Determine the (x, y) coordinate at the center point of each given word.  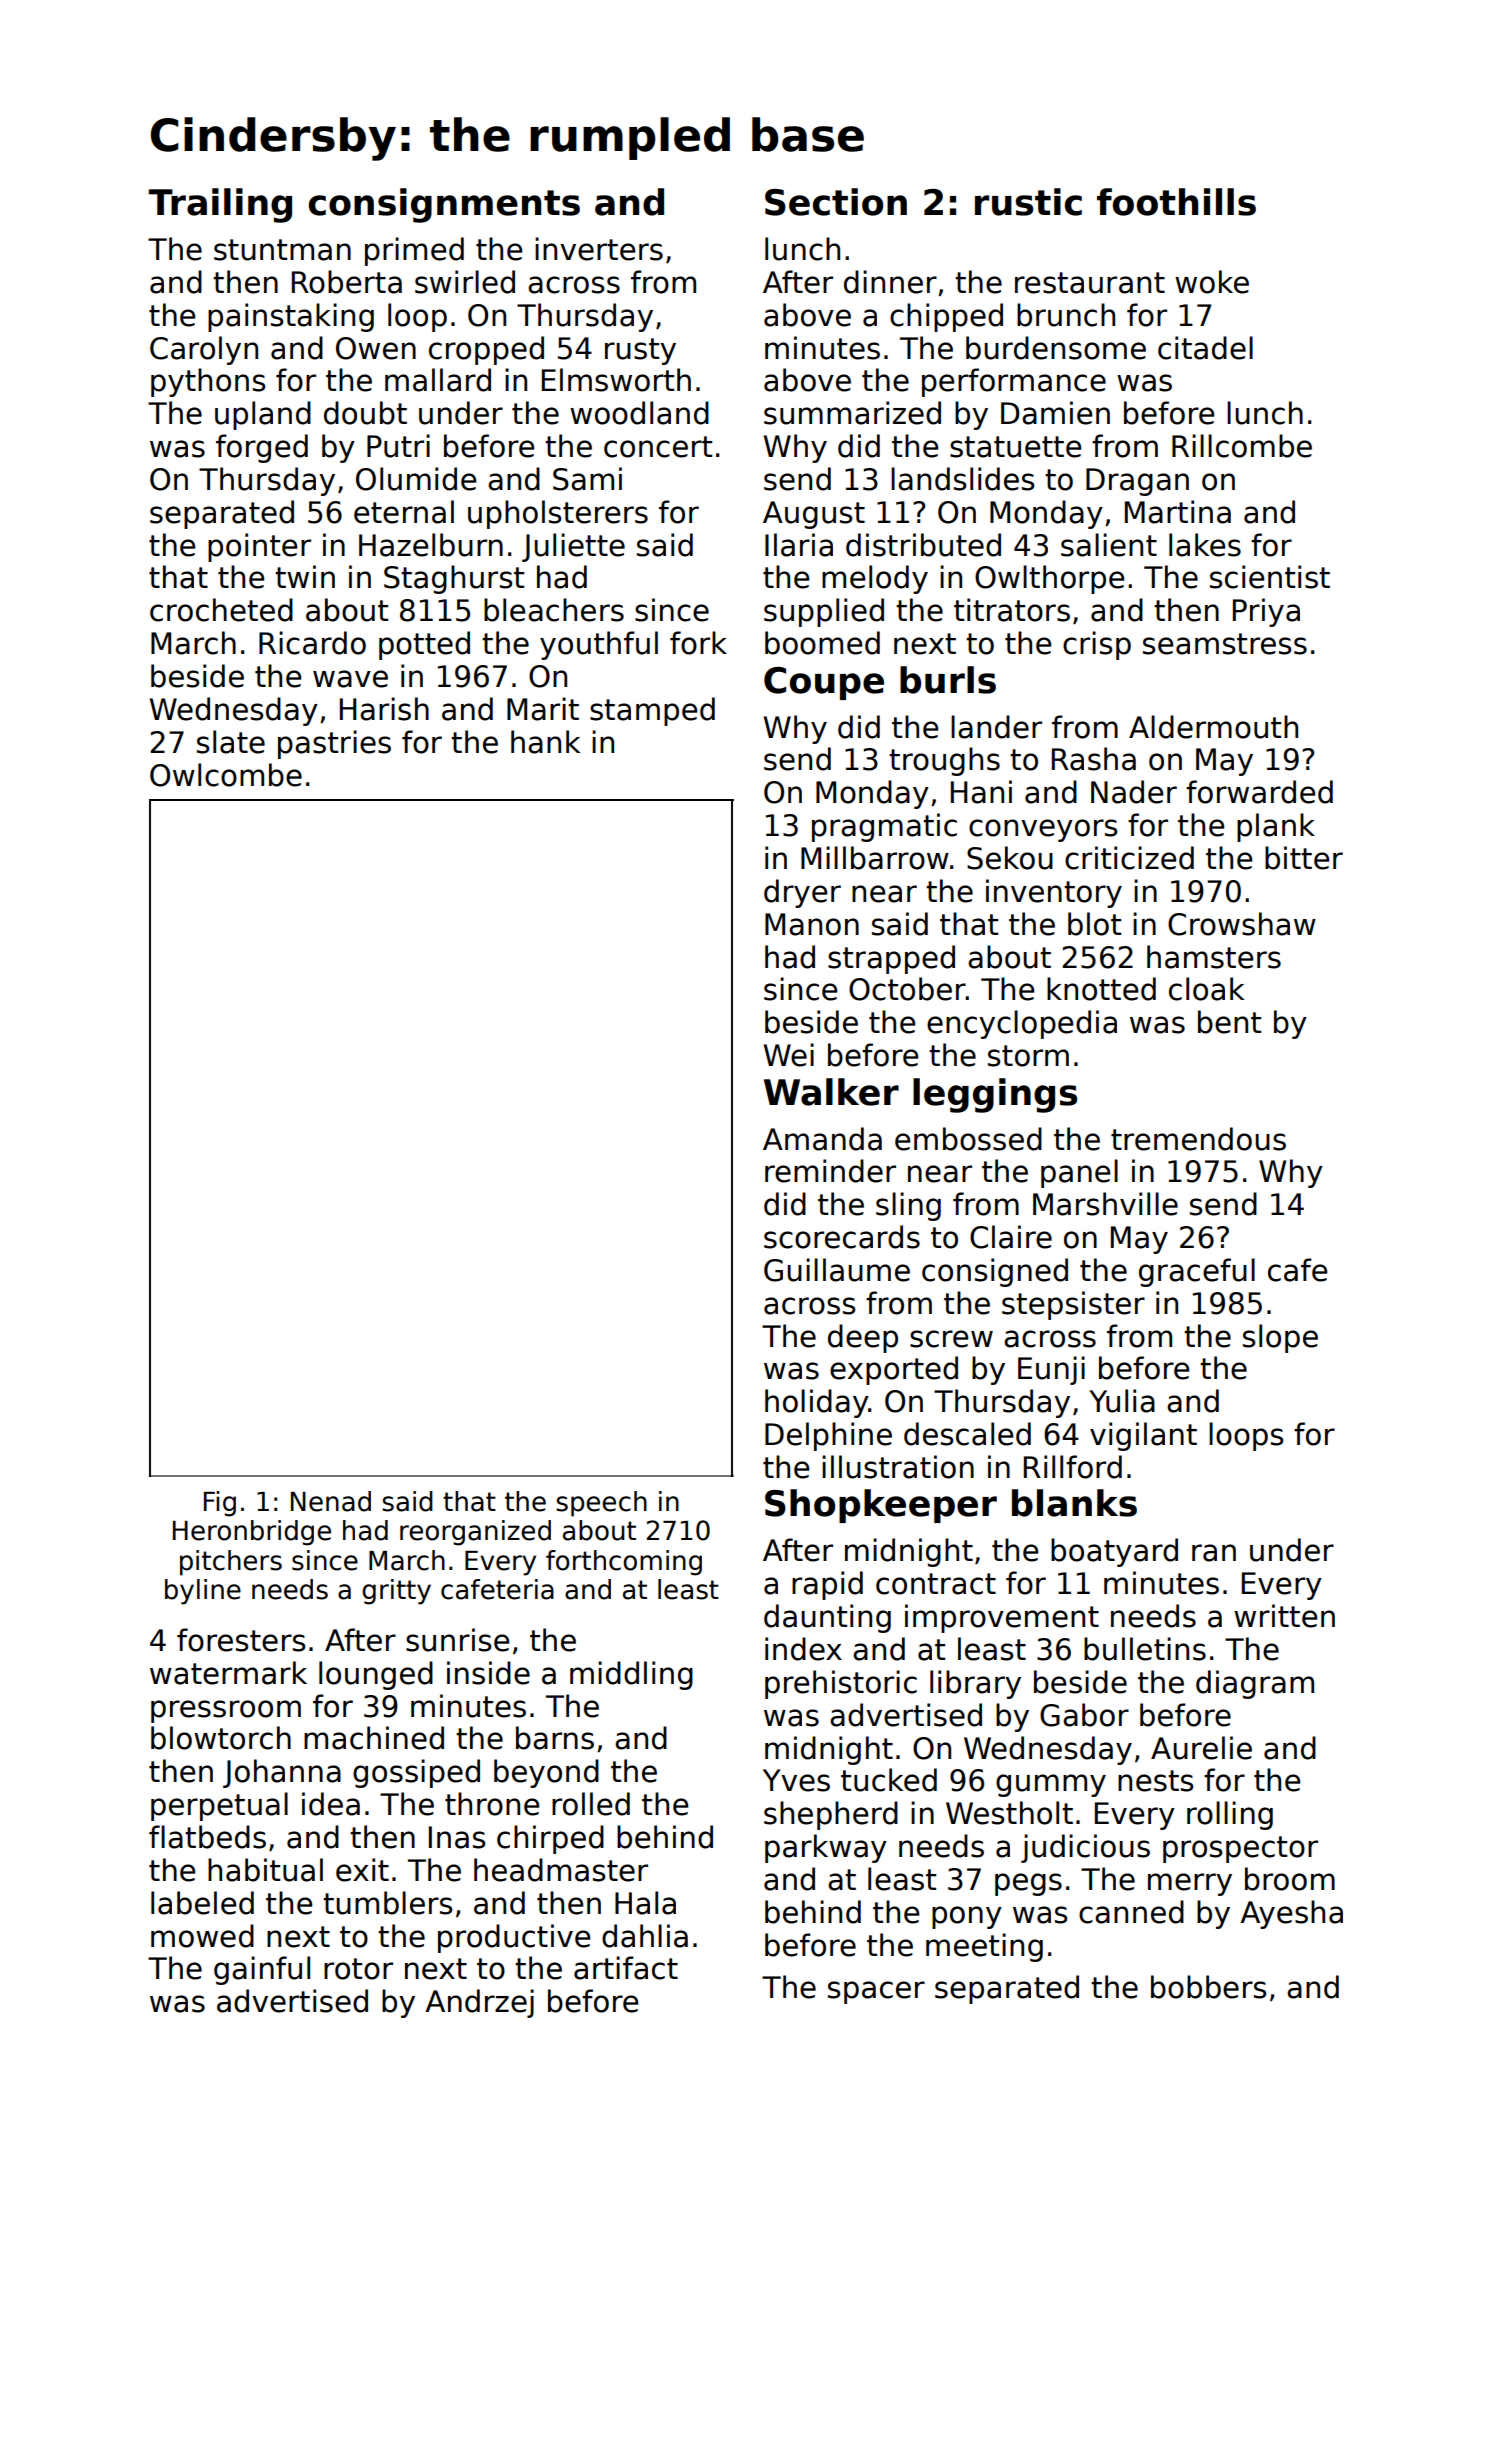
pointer (259, 547)
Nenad (331, 1501)
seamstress (1225, 644)
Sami (587, 479)
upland (263, 415)
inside (488, 1673)
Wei (789, 1055)
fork (698, 643)
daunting (827, 1618)
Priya (1266, 612)
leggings (995, 1095)
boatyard (1114, 1552)
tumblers (387, 1903)
